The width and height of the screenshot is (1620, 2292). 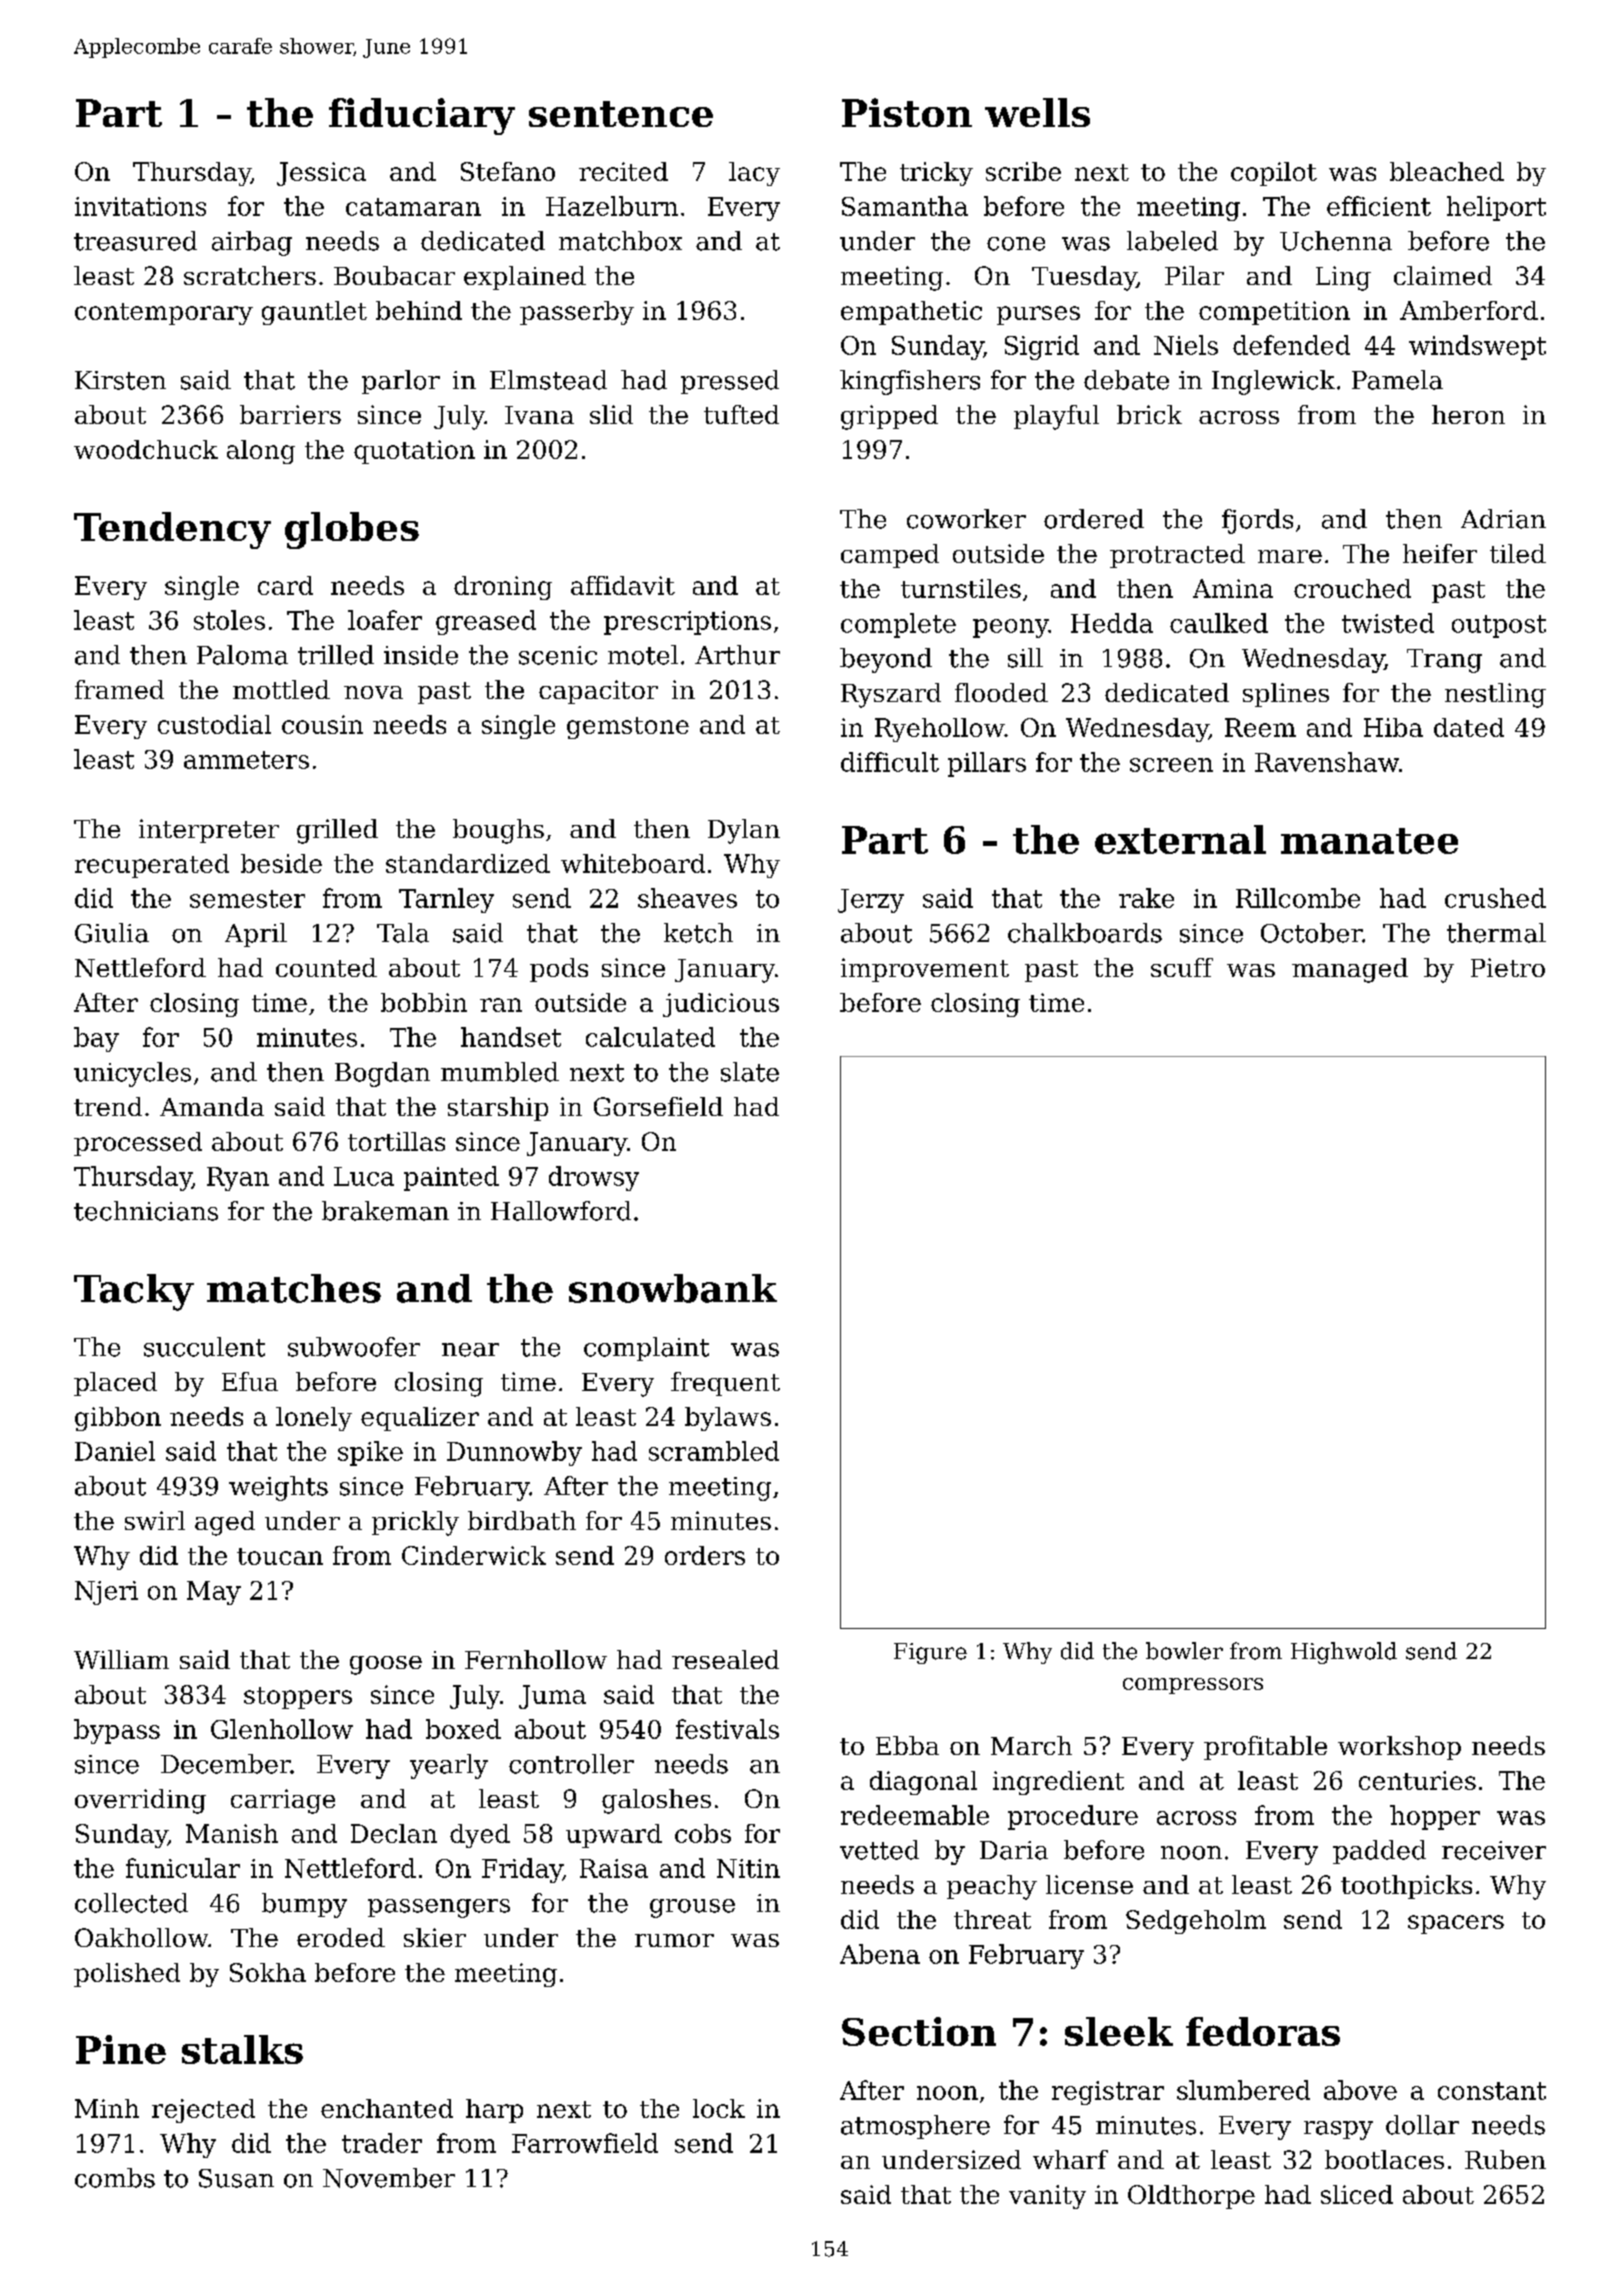 I want to click on atmosphere, so click(x=915, y=2127).
